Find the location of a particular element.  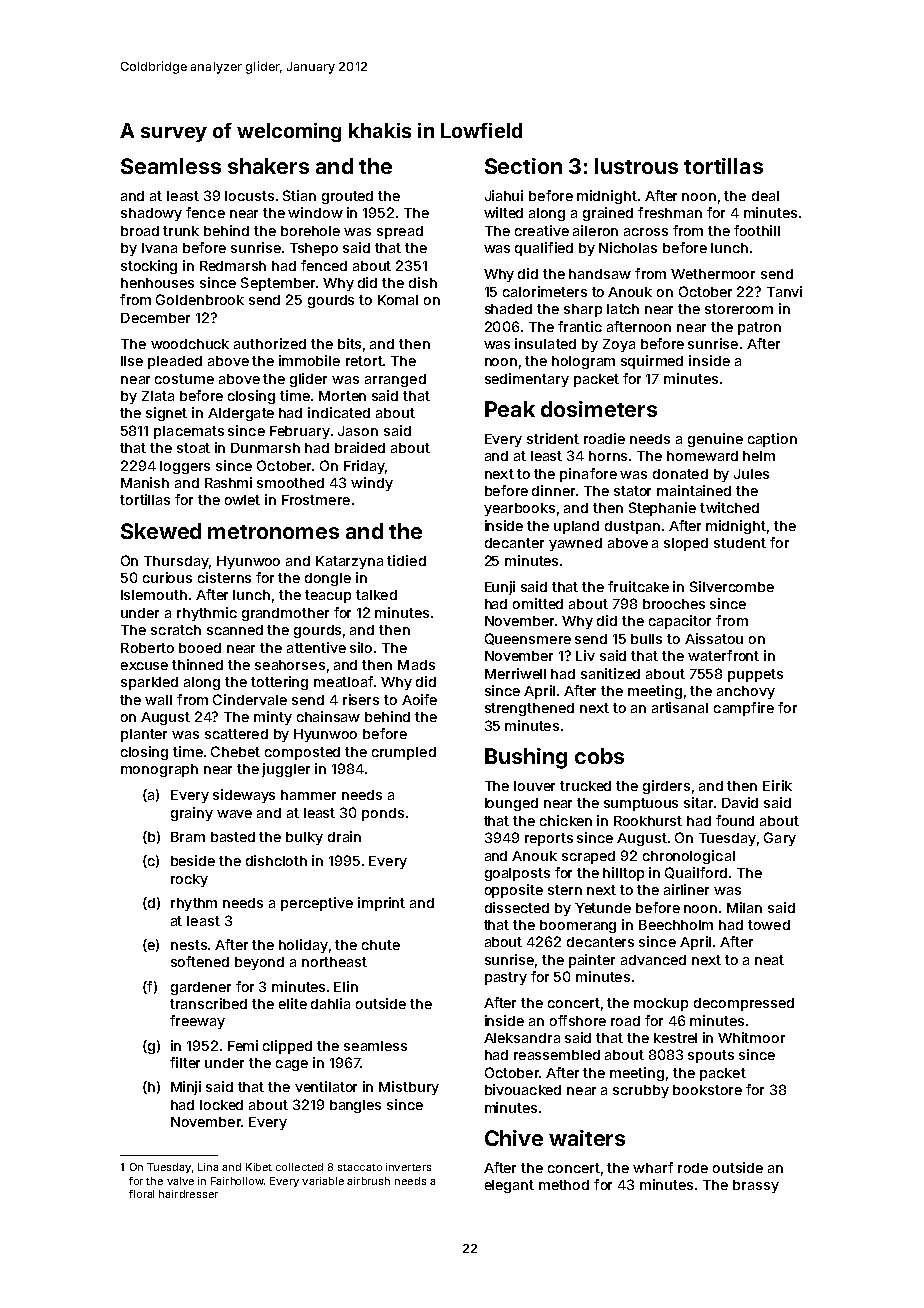

Milan is located at coordinates (744, 907).
